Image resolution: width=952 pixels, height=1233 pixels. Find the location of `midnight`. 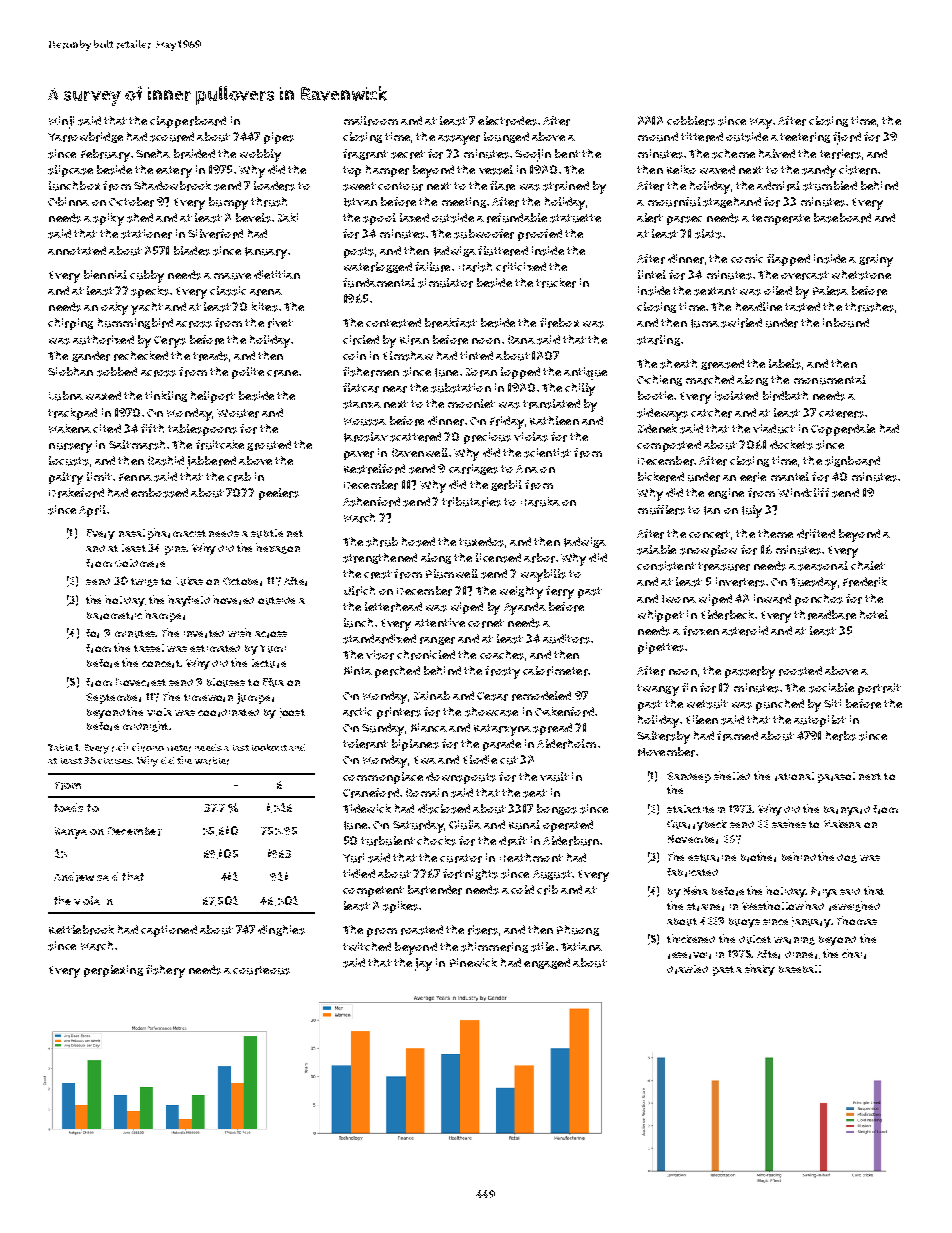

midnight is located at coordinates (145, 726).
